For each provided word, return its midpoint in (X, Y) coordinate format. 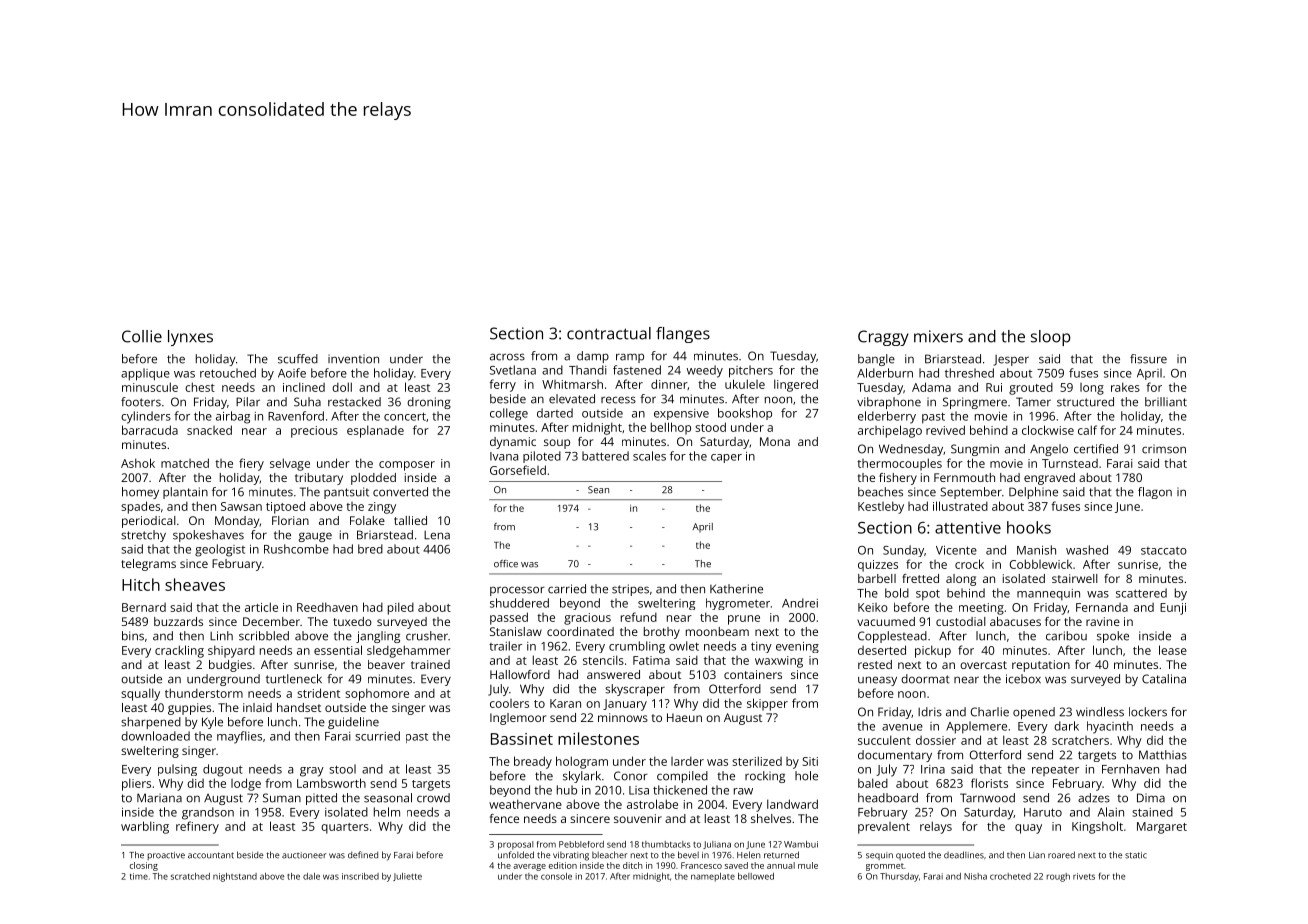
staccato (1164, 550)
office (506, 564)
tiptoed (285, 507)
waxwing (779, 662)
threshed (969, 373)
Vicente (956, 550)
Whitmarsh (572, 384)
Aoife (292, 373)
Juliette (407, 877)
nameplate (713, 877)
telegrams (148, 565)
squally (140, 694)
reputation (1041, 666)
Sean (598, 490)
